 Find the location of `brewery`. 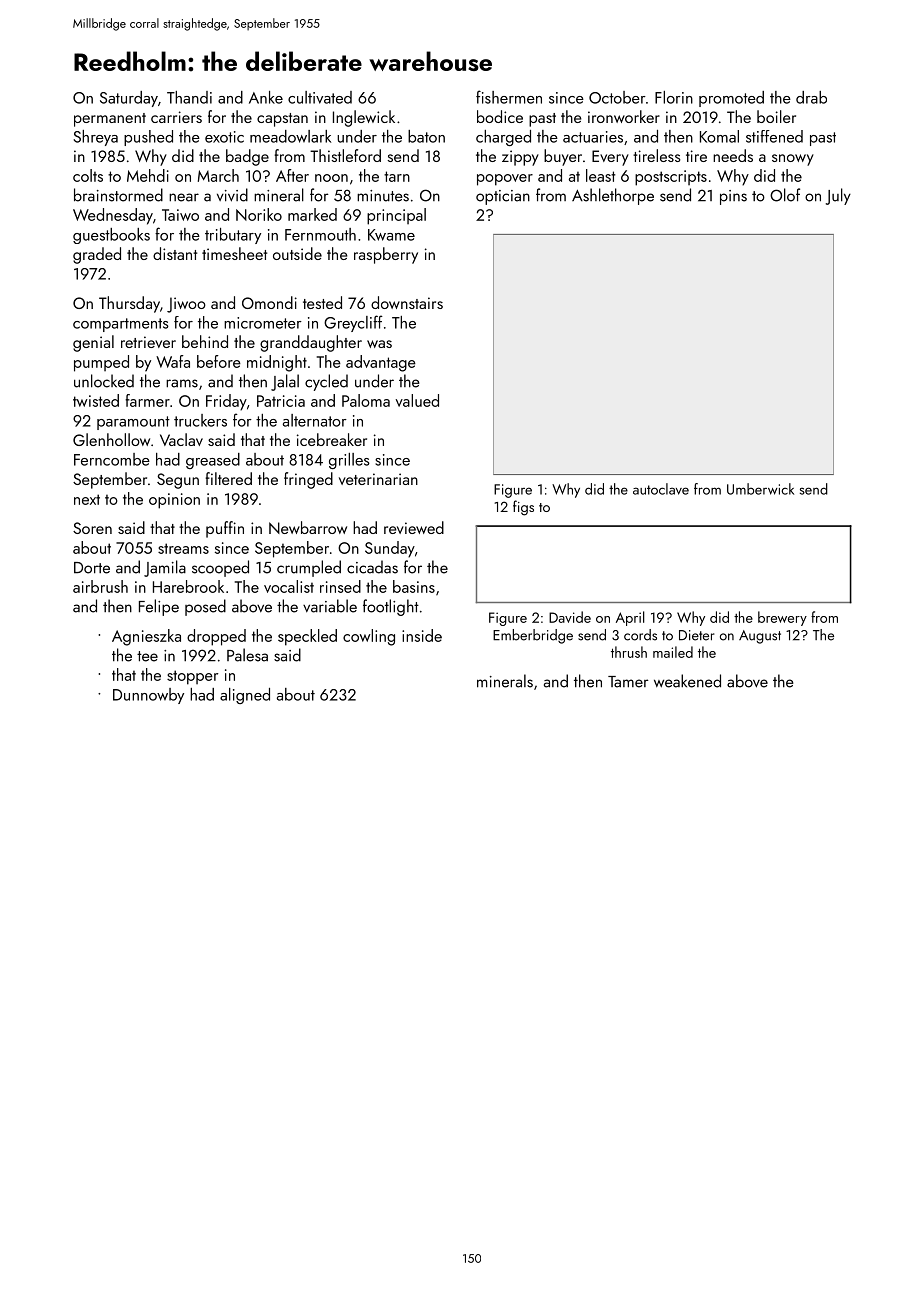

brewery is located at coordinates (782, 618).
